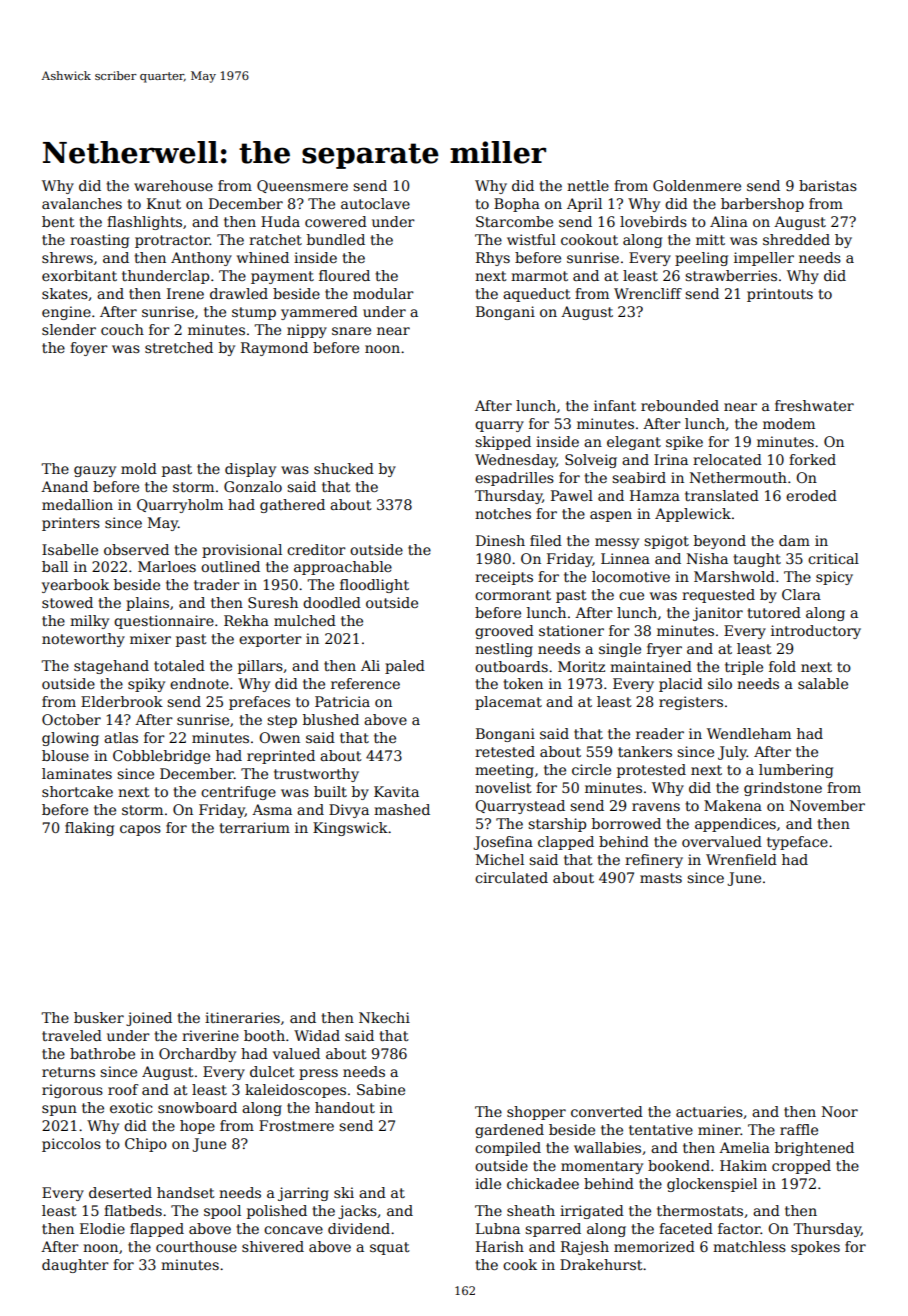 The width and height of the document is (908, 1316). Describe the element at coordinates (102, 1053) in the document. I see `bathrobe` at that location.
